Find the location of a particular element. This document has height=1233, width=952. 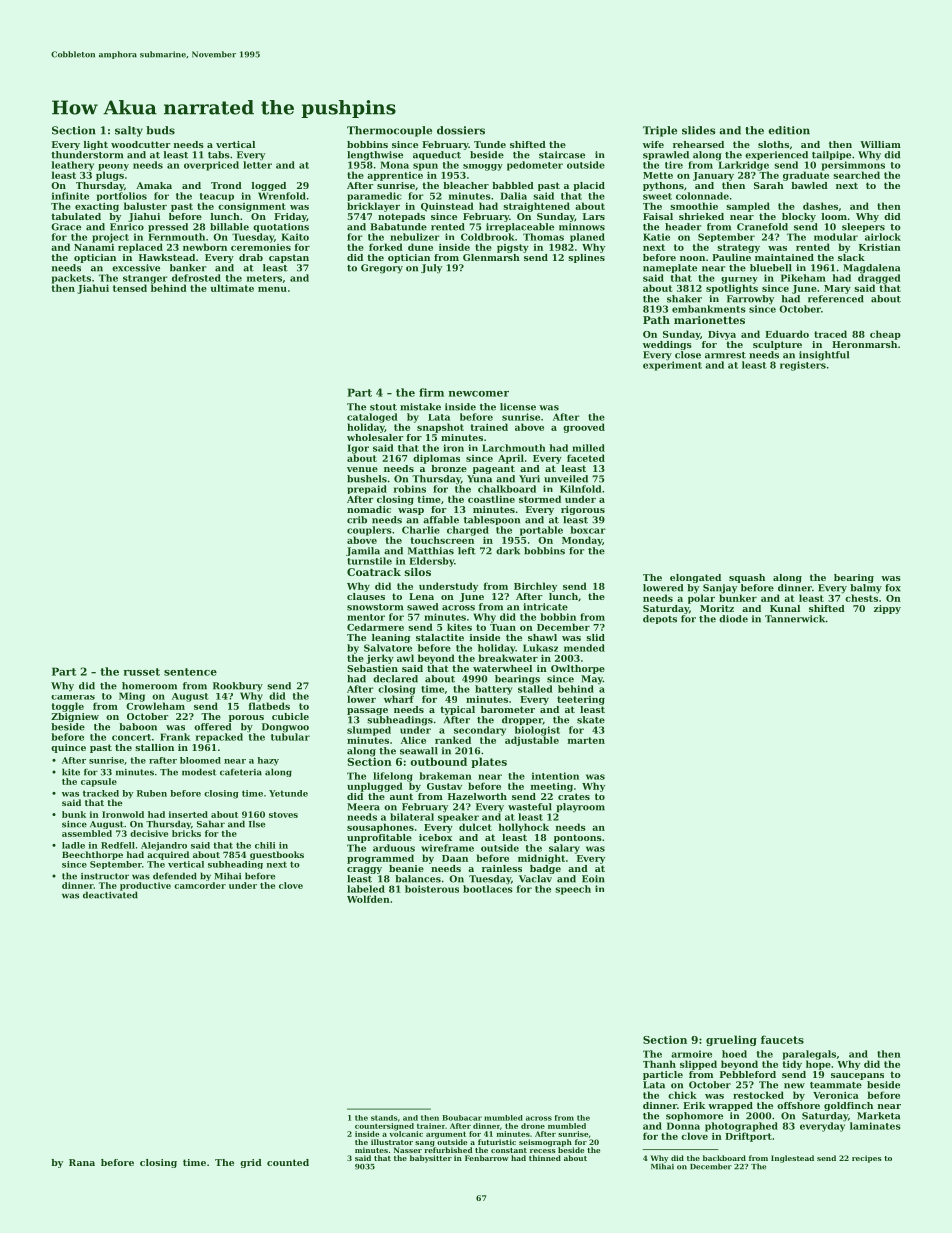

Eduardo is located at coordinates (787, 334).
